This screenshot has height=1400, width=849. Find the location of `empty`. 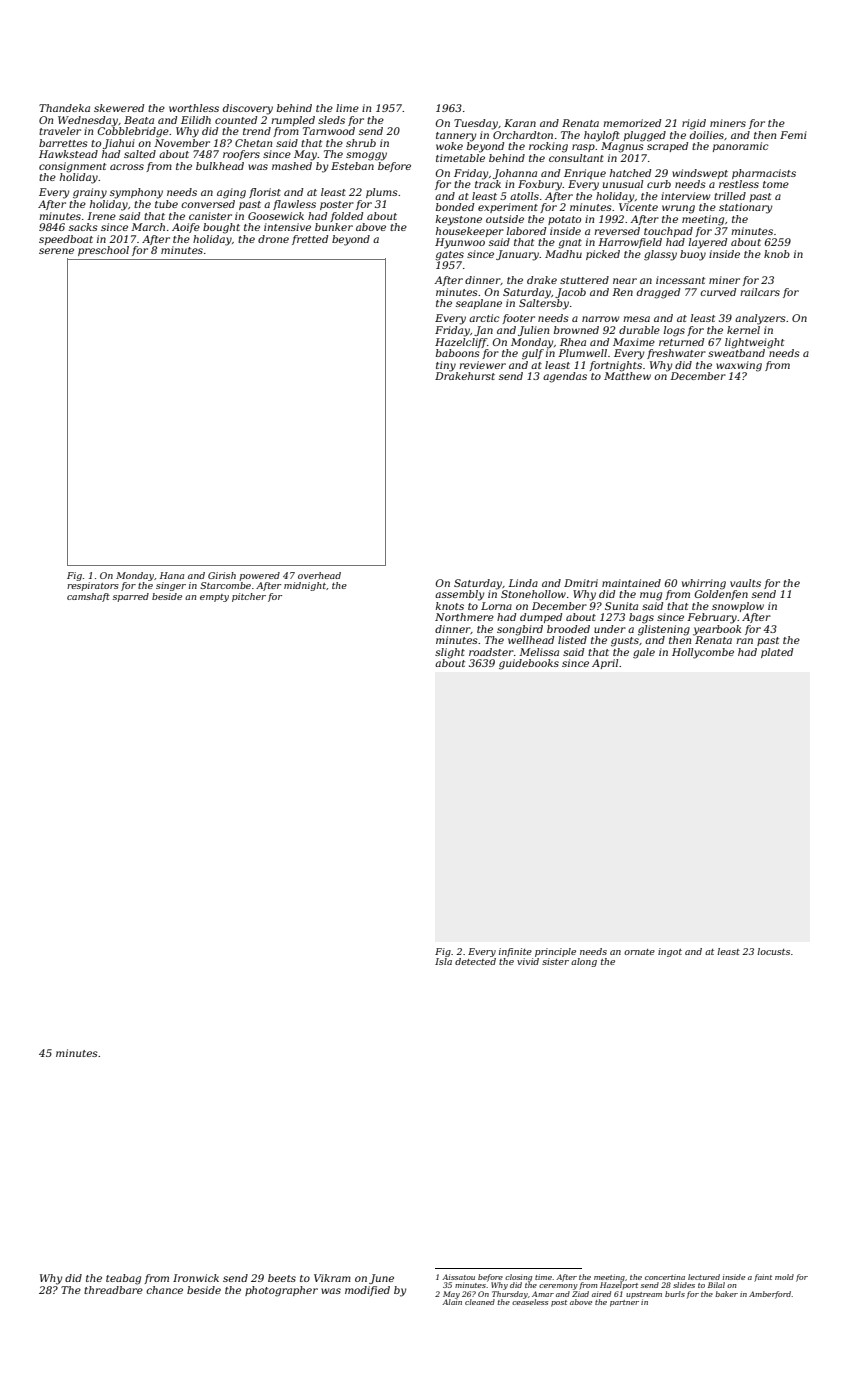

empty is located at coordinates (214, 598).
